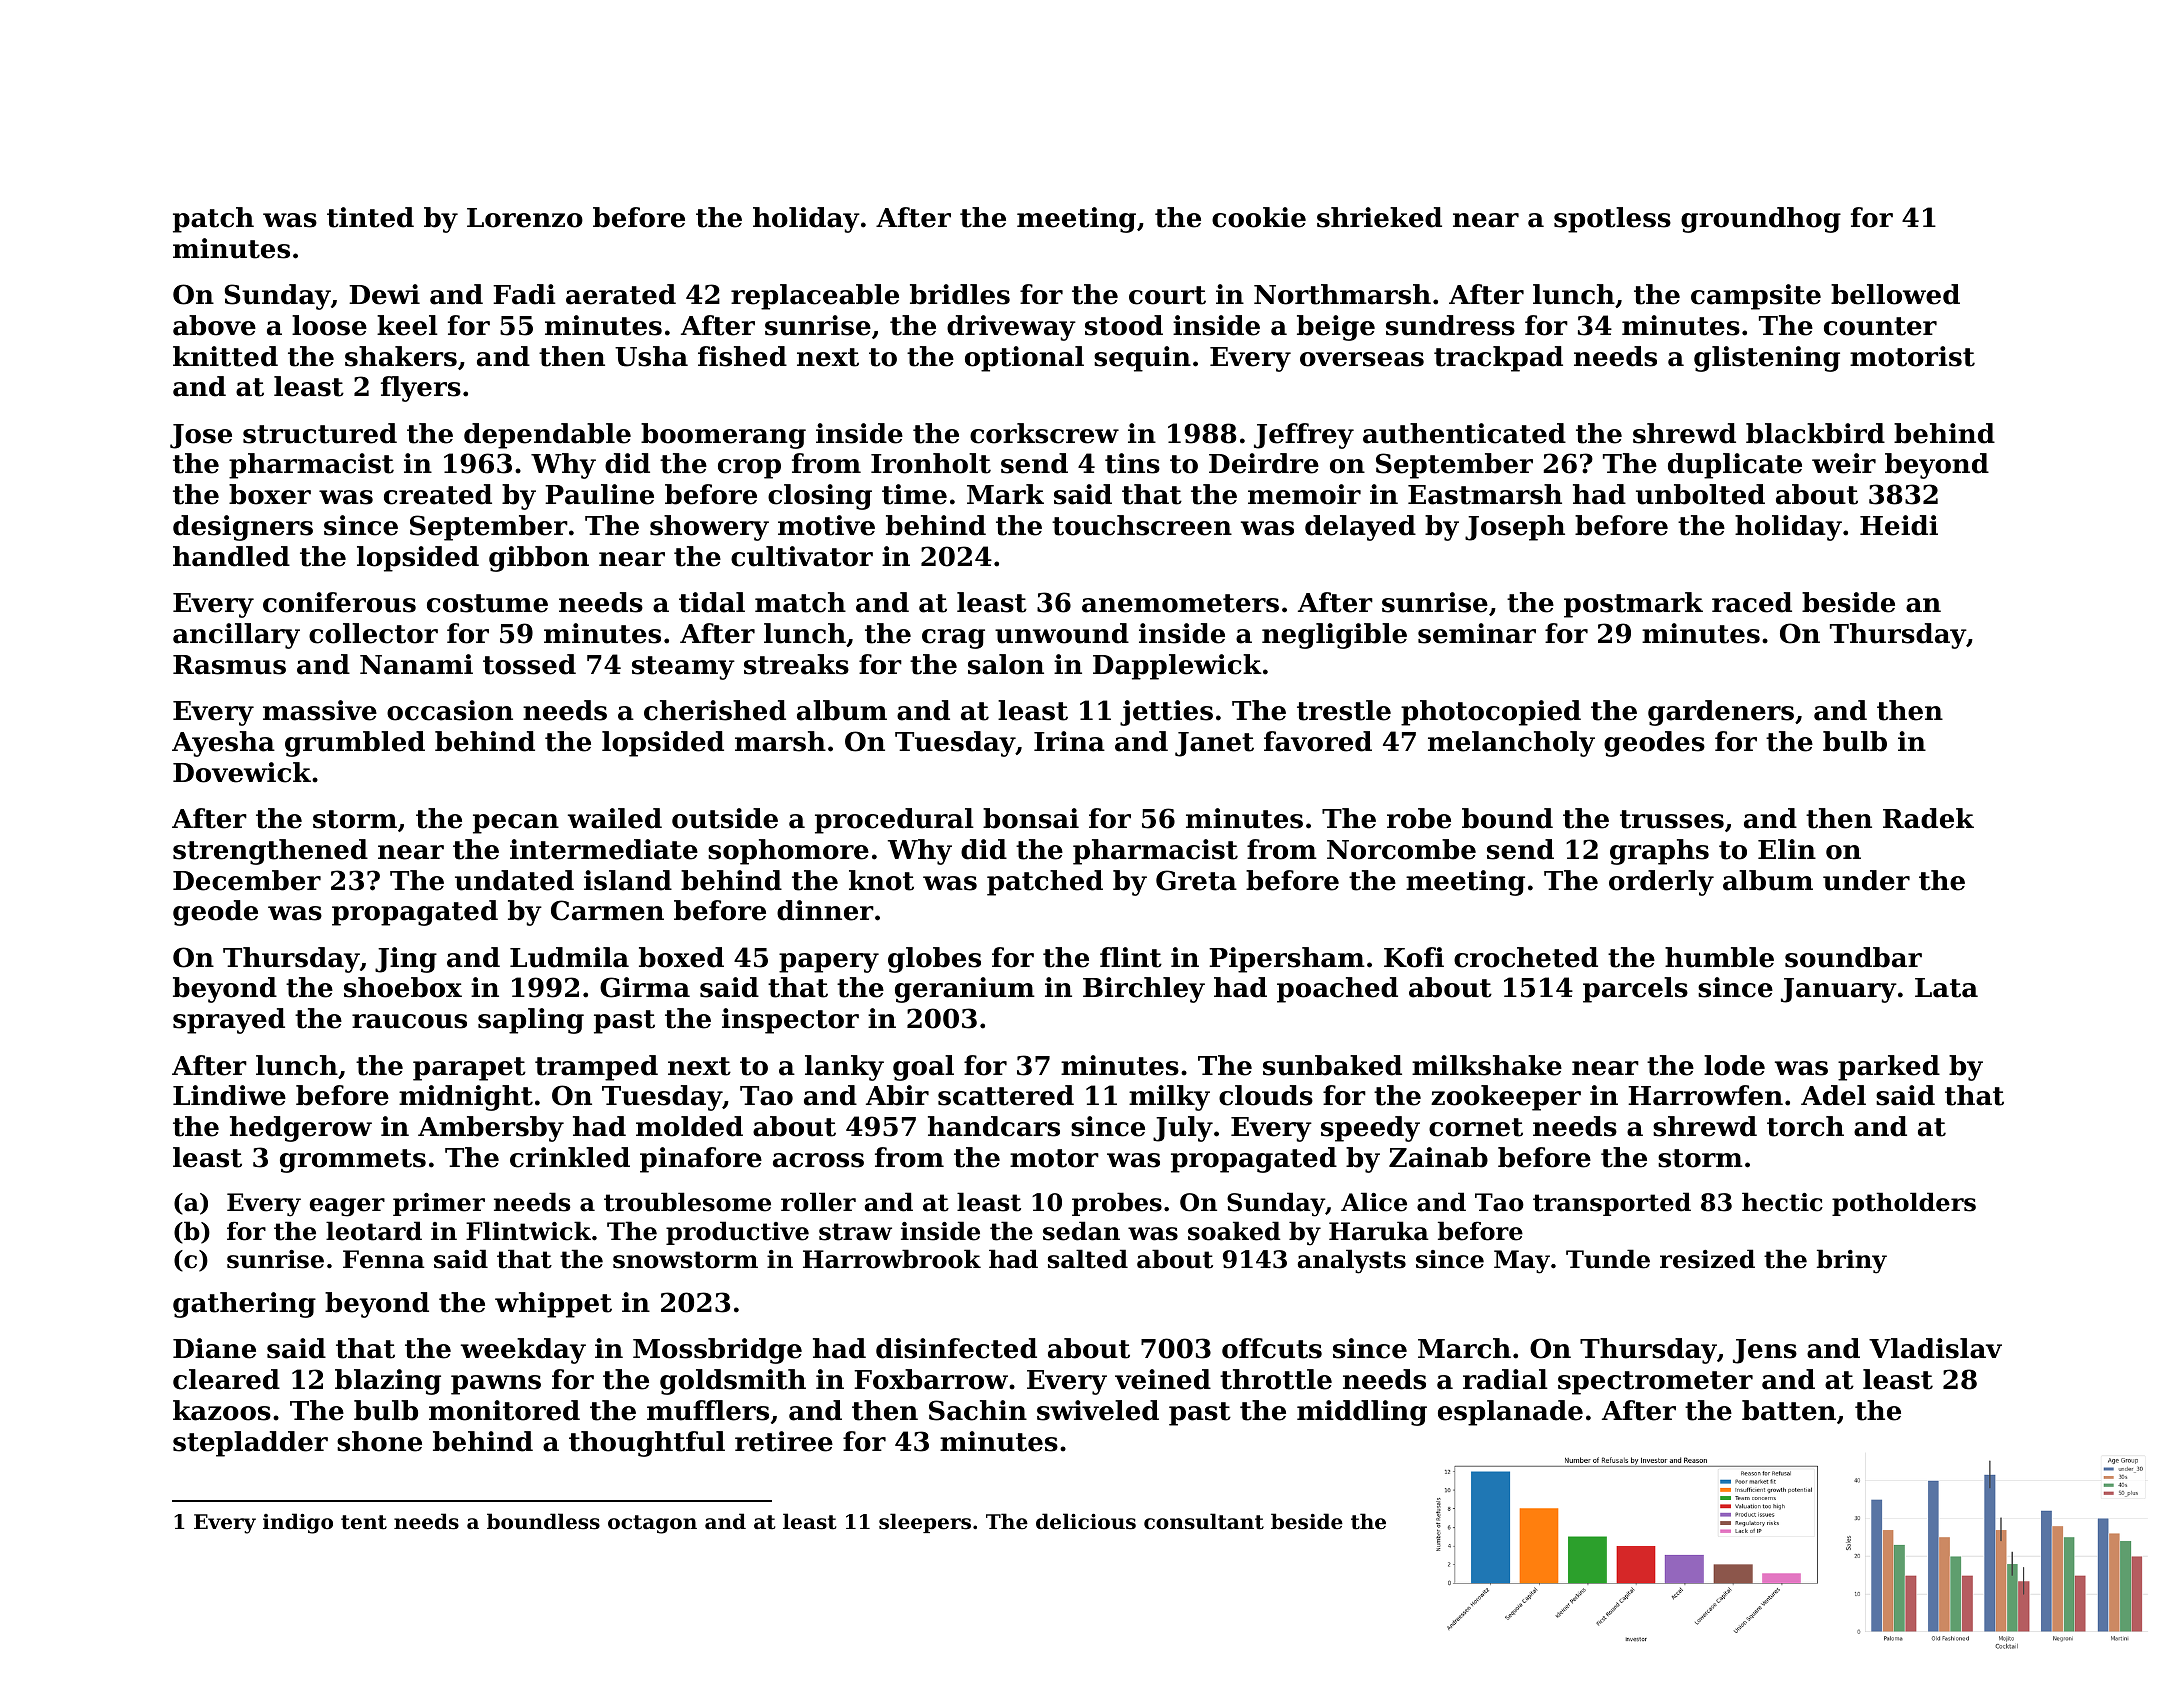 This screenshot has height=1683, width=2178. Describe the element at coordinates (1612, 220) in the screenshot. I see `spotless` at that location.
